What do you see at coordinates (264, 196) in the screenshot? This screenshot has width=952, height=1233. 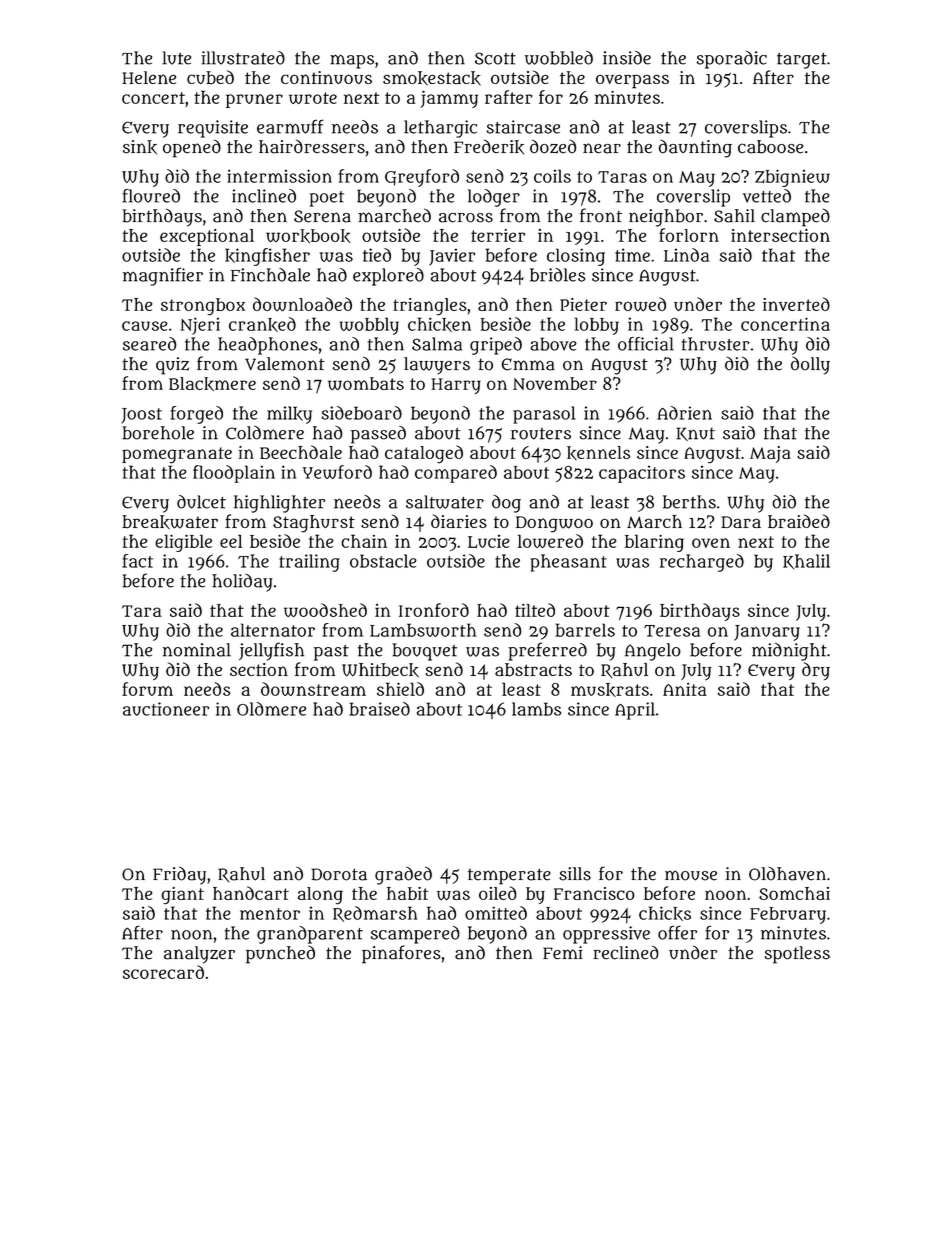 I see `inclined` at bounding box center [264, 196].
